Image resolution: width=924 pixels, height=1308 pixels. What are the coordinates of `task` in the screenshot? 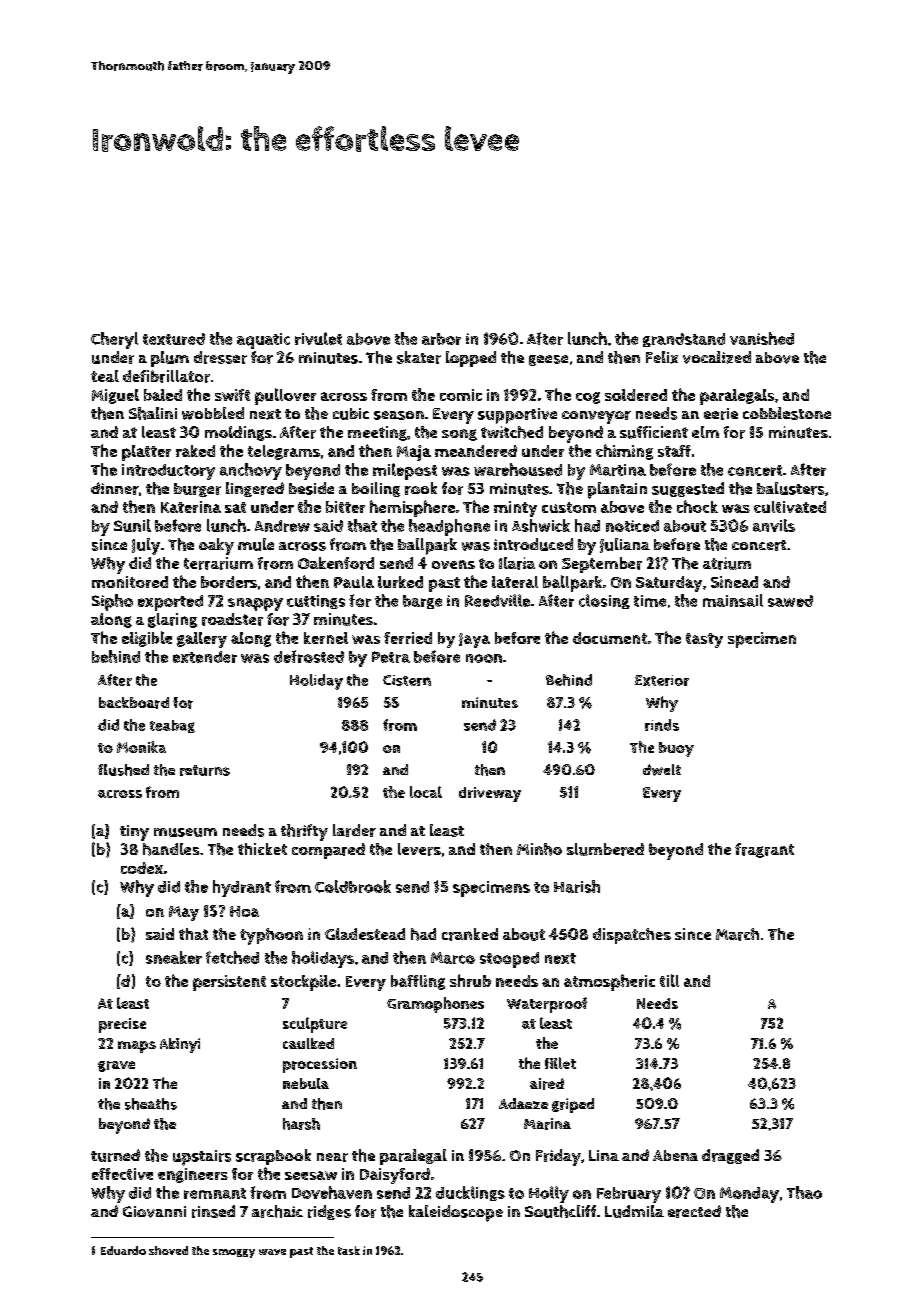 It's located at (349, 1250).
